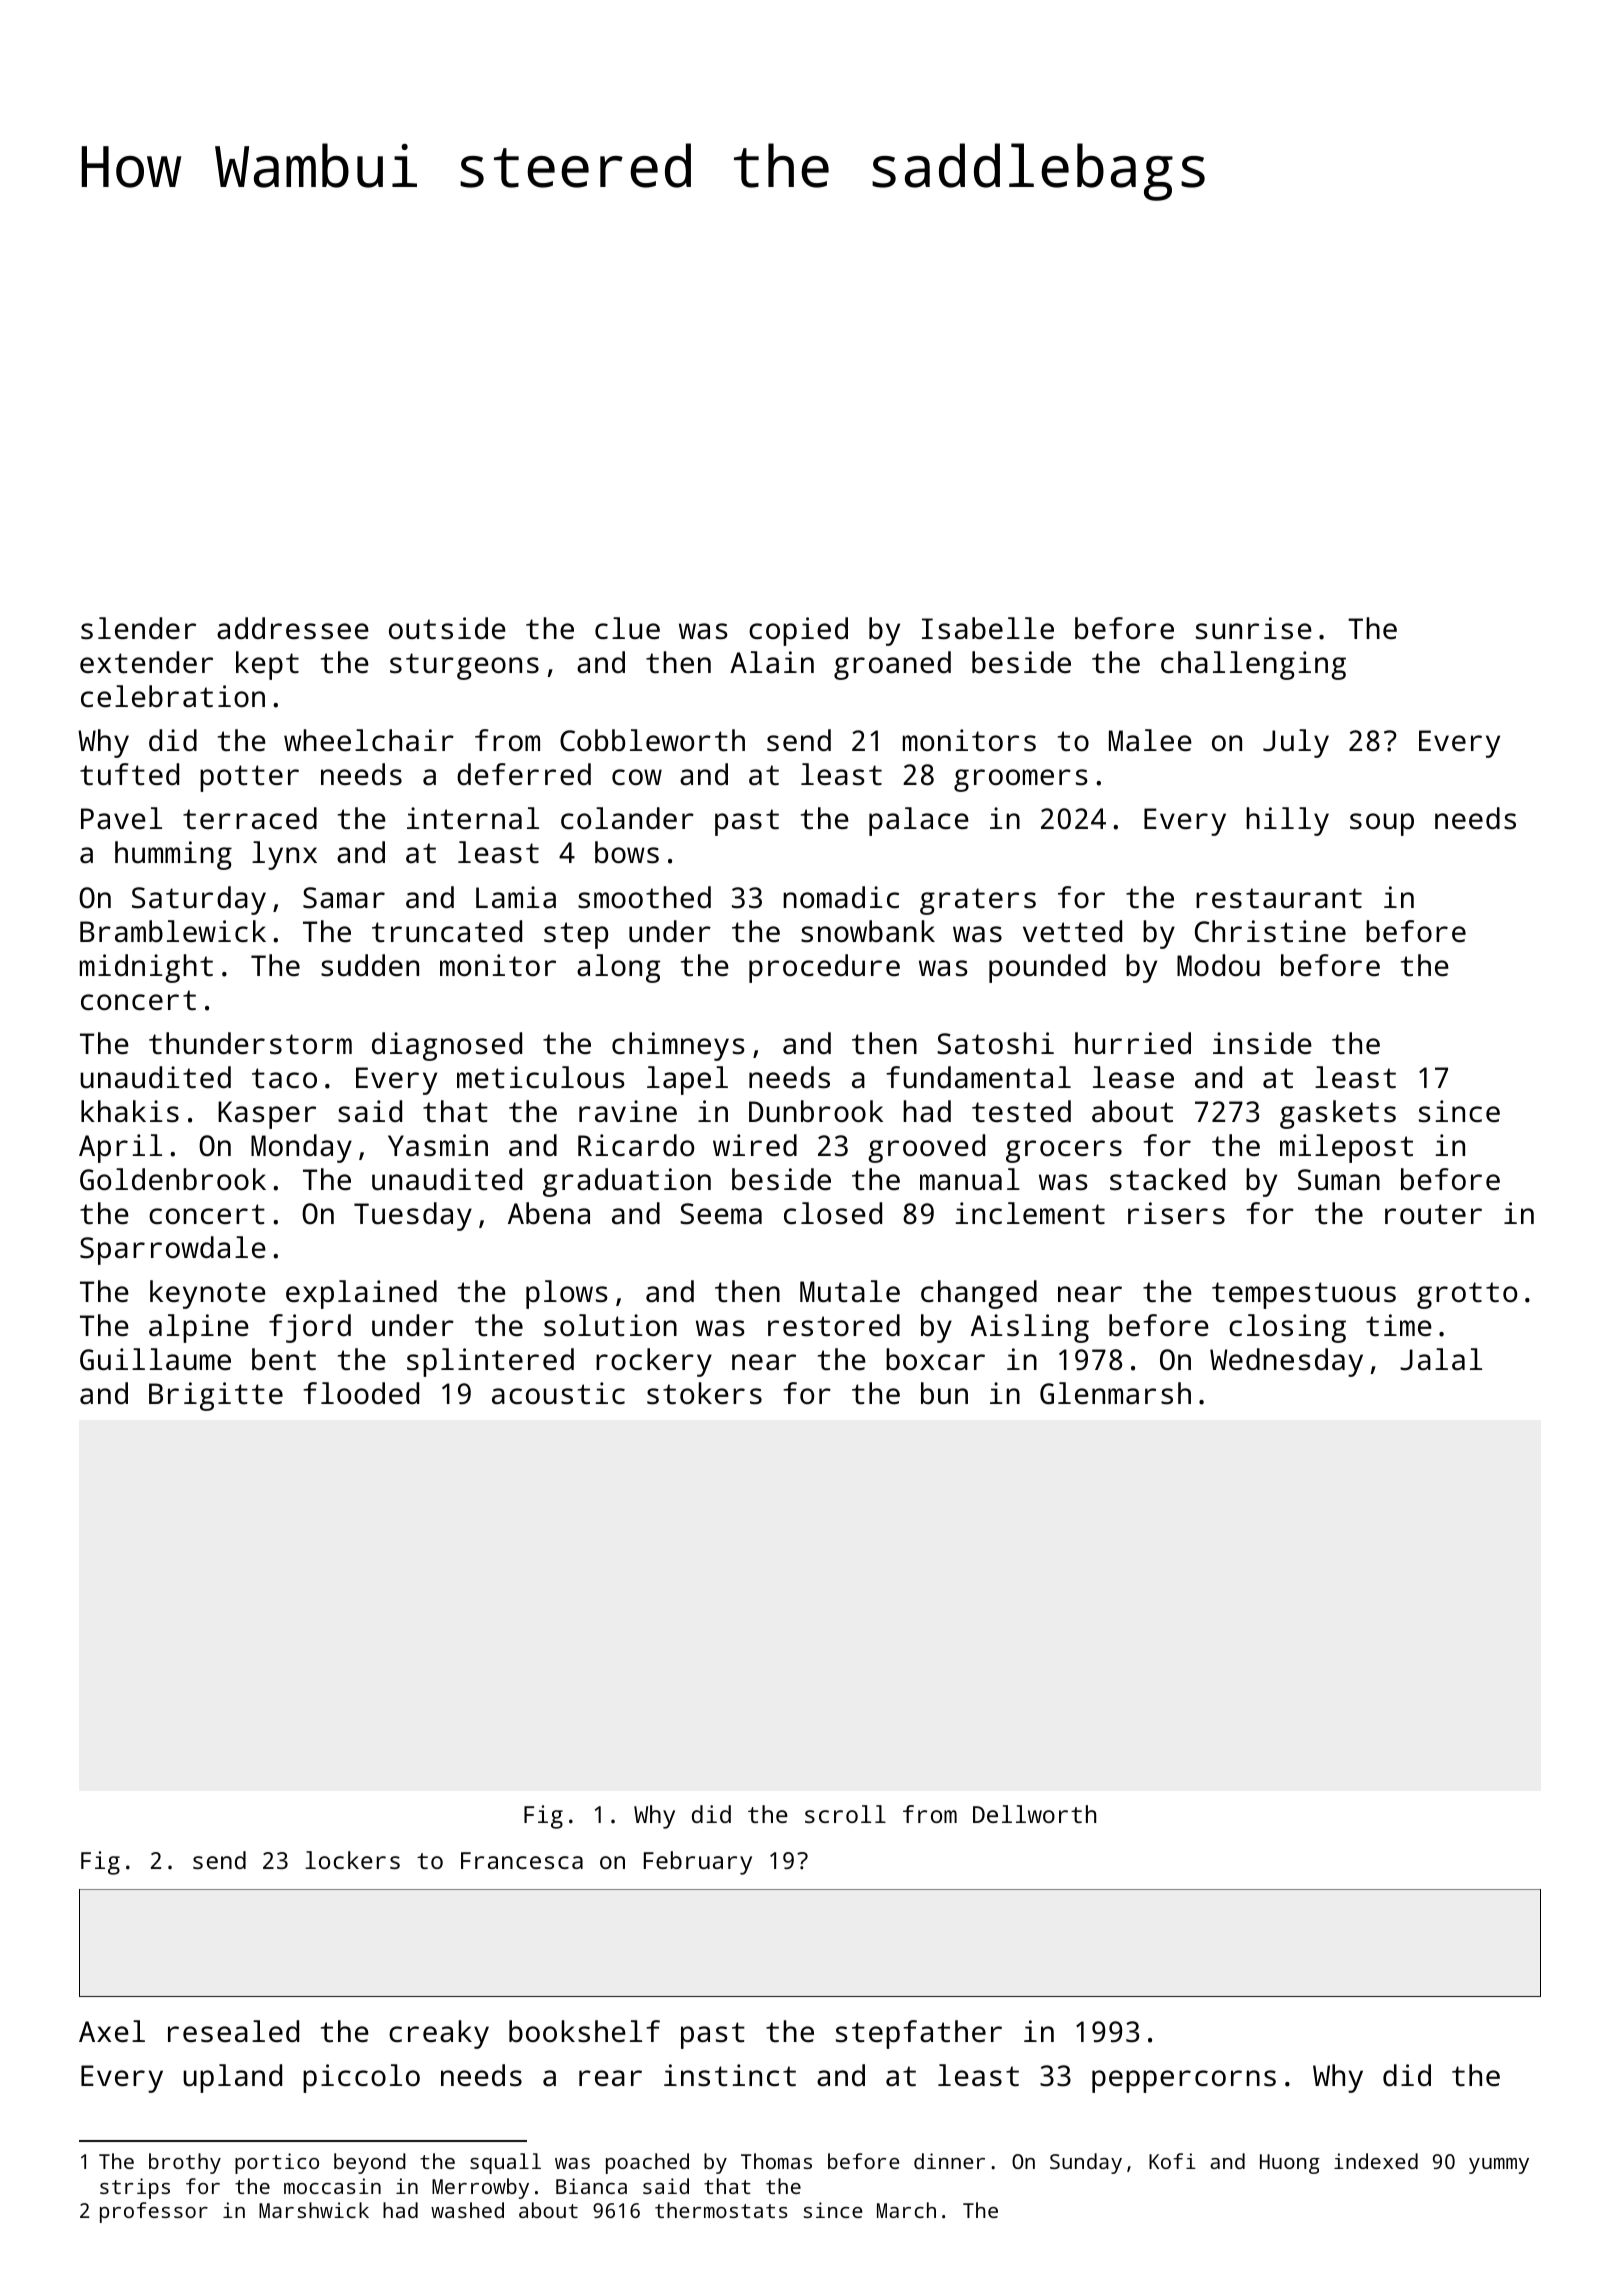 Image resolution: width=1620 pixels, height=2292 pixels. What do you see at coordinates (1034, 1814) in the screenshot?
I see `Dellworth` at bounding box center [1034, 1814].
